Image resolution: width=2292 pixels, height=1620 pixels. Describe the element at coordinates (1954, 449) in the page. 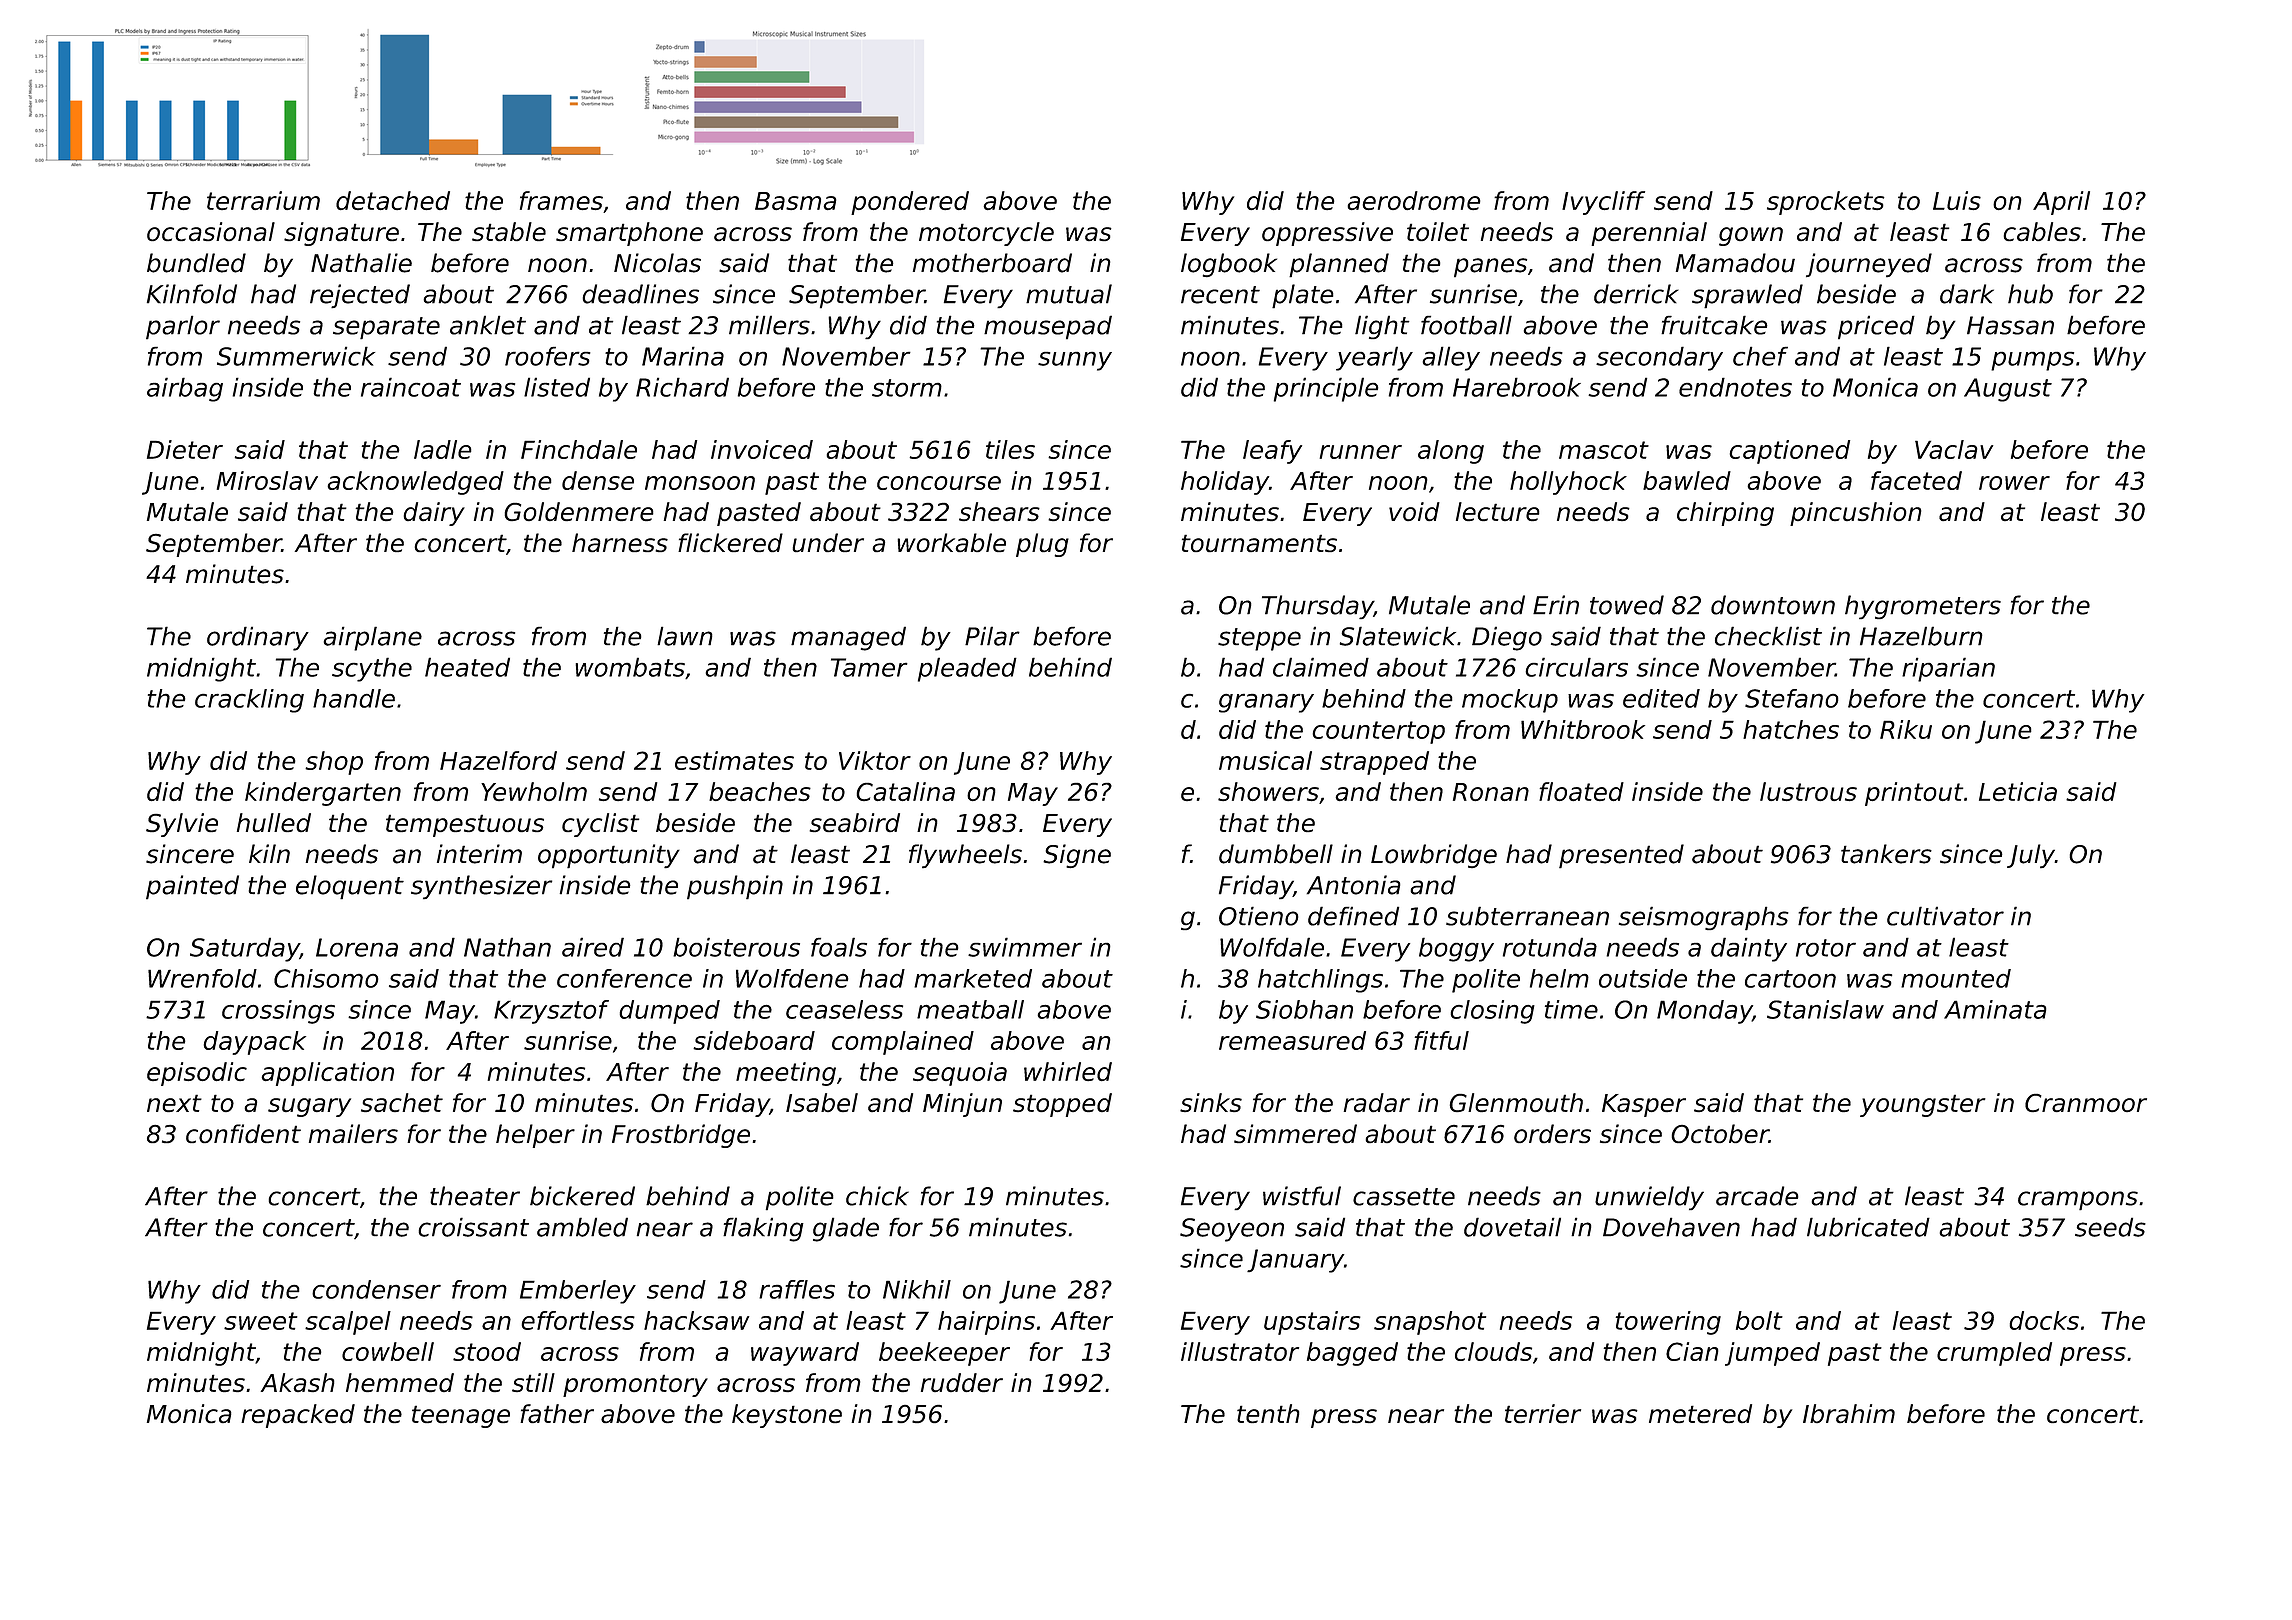

I see `Vaclav` at that location.
